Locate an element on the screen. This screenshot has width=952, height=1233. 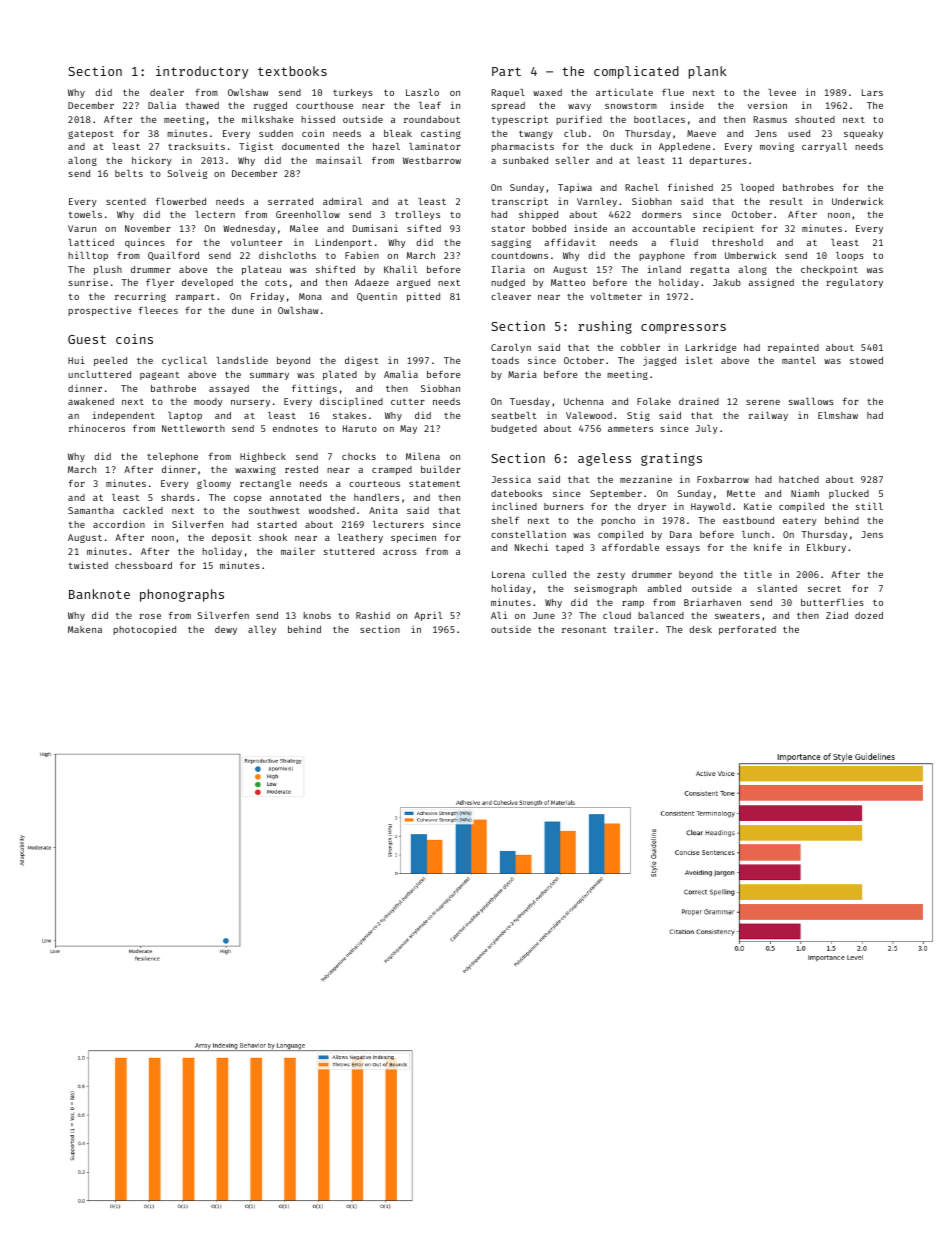
Makena is located at coordinates (85, 629).
